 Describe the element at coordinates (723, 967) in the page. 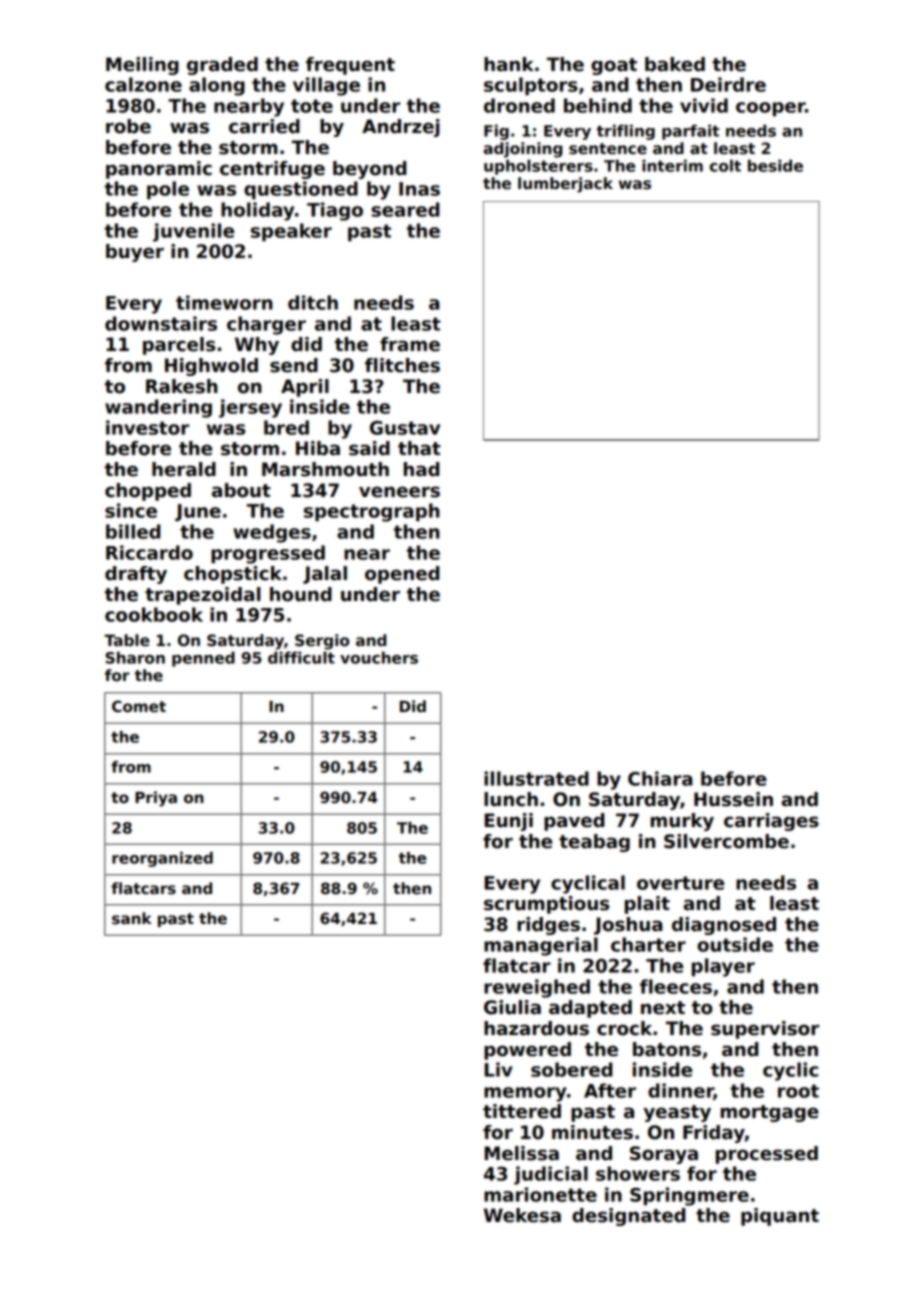

I see `player` at that location.
